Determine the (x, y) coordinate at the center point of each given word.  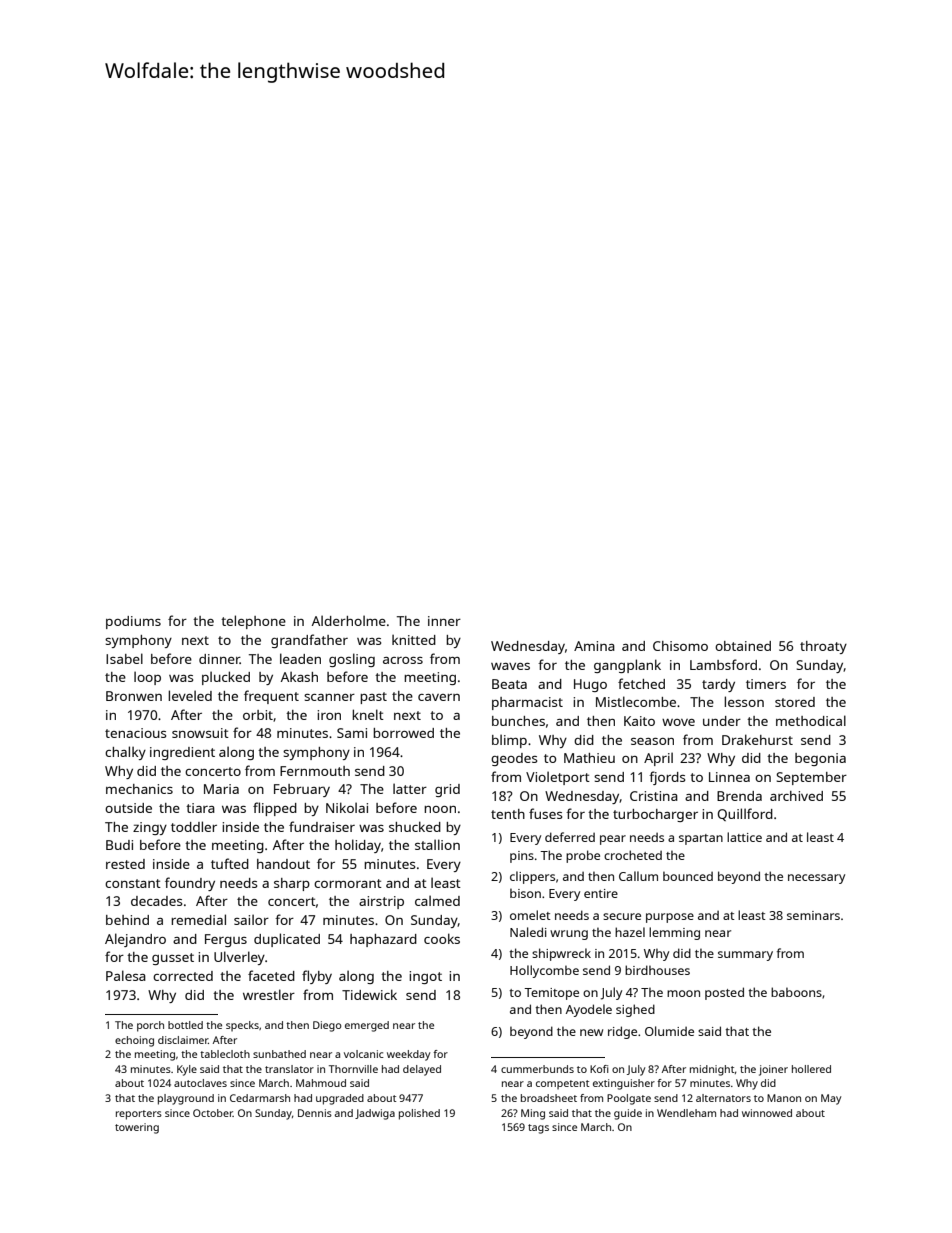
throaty (823, 647)
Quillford (745, 814)
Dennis (315, 1113)
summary (745, 956)
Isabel (124, 658)
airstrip (381, 902)
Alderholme (349, 620)
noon (440, 809)
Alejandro (135, 940)
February (302, 790)
